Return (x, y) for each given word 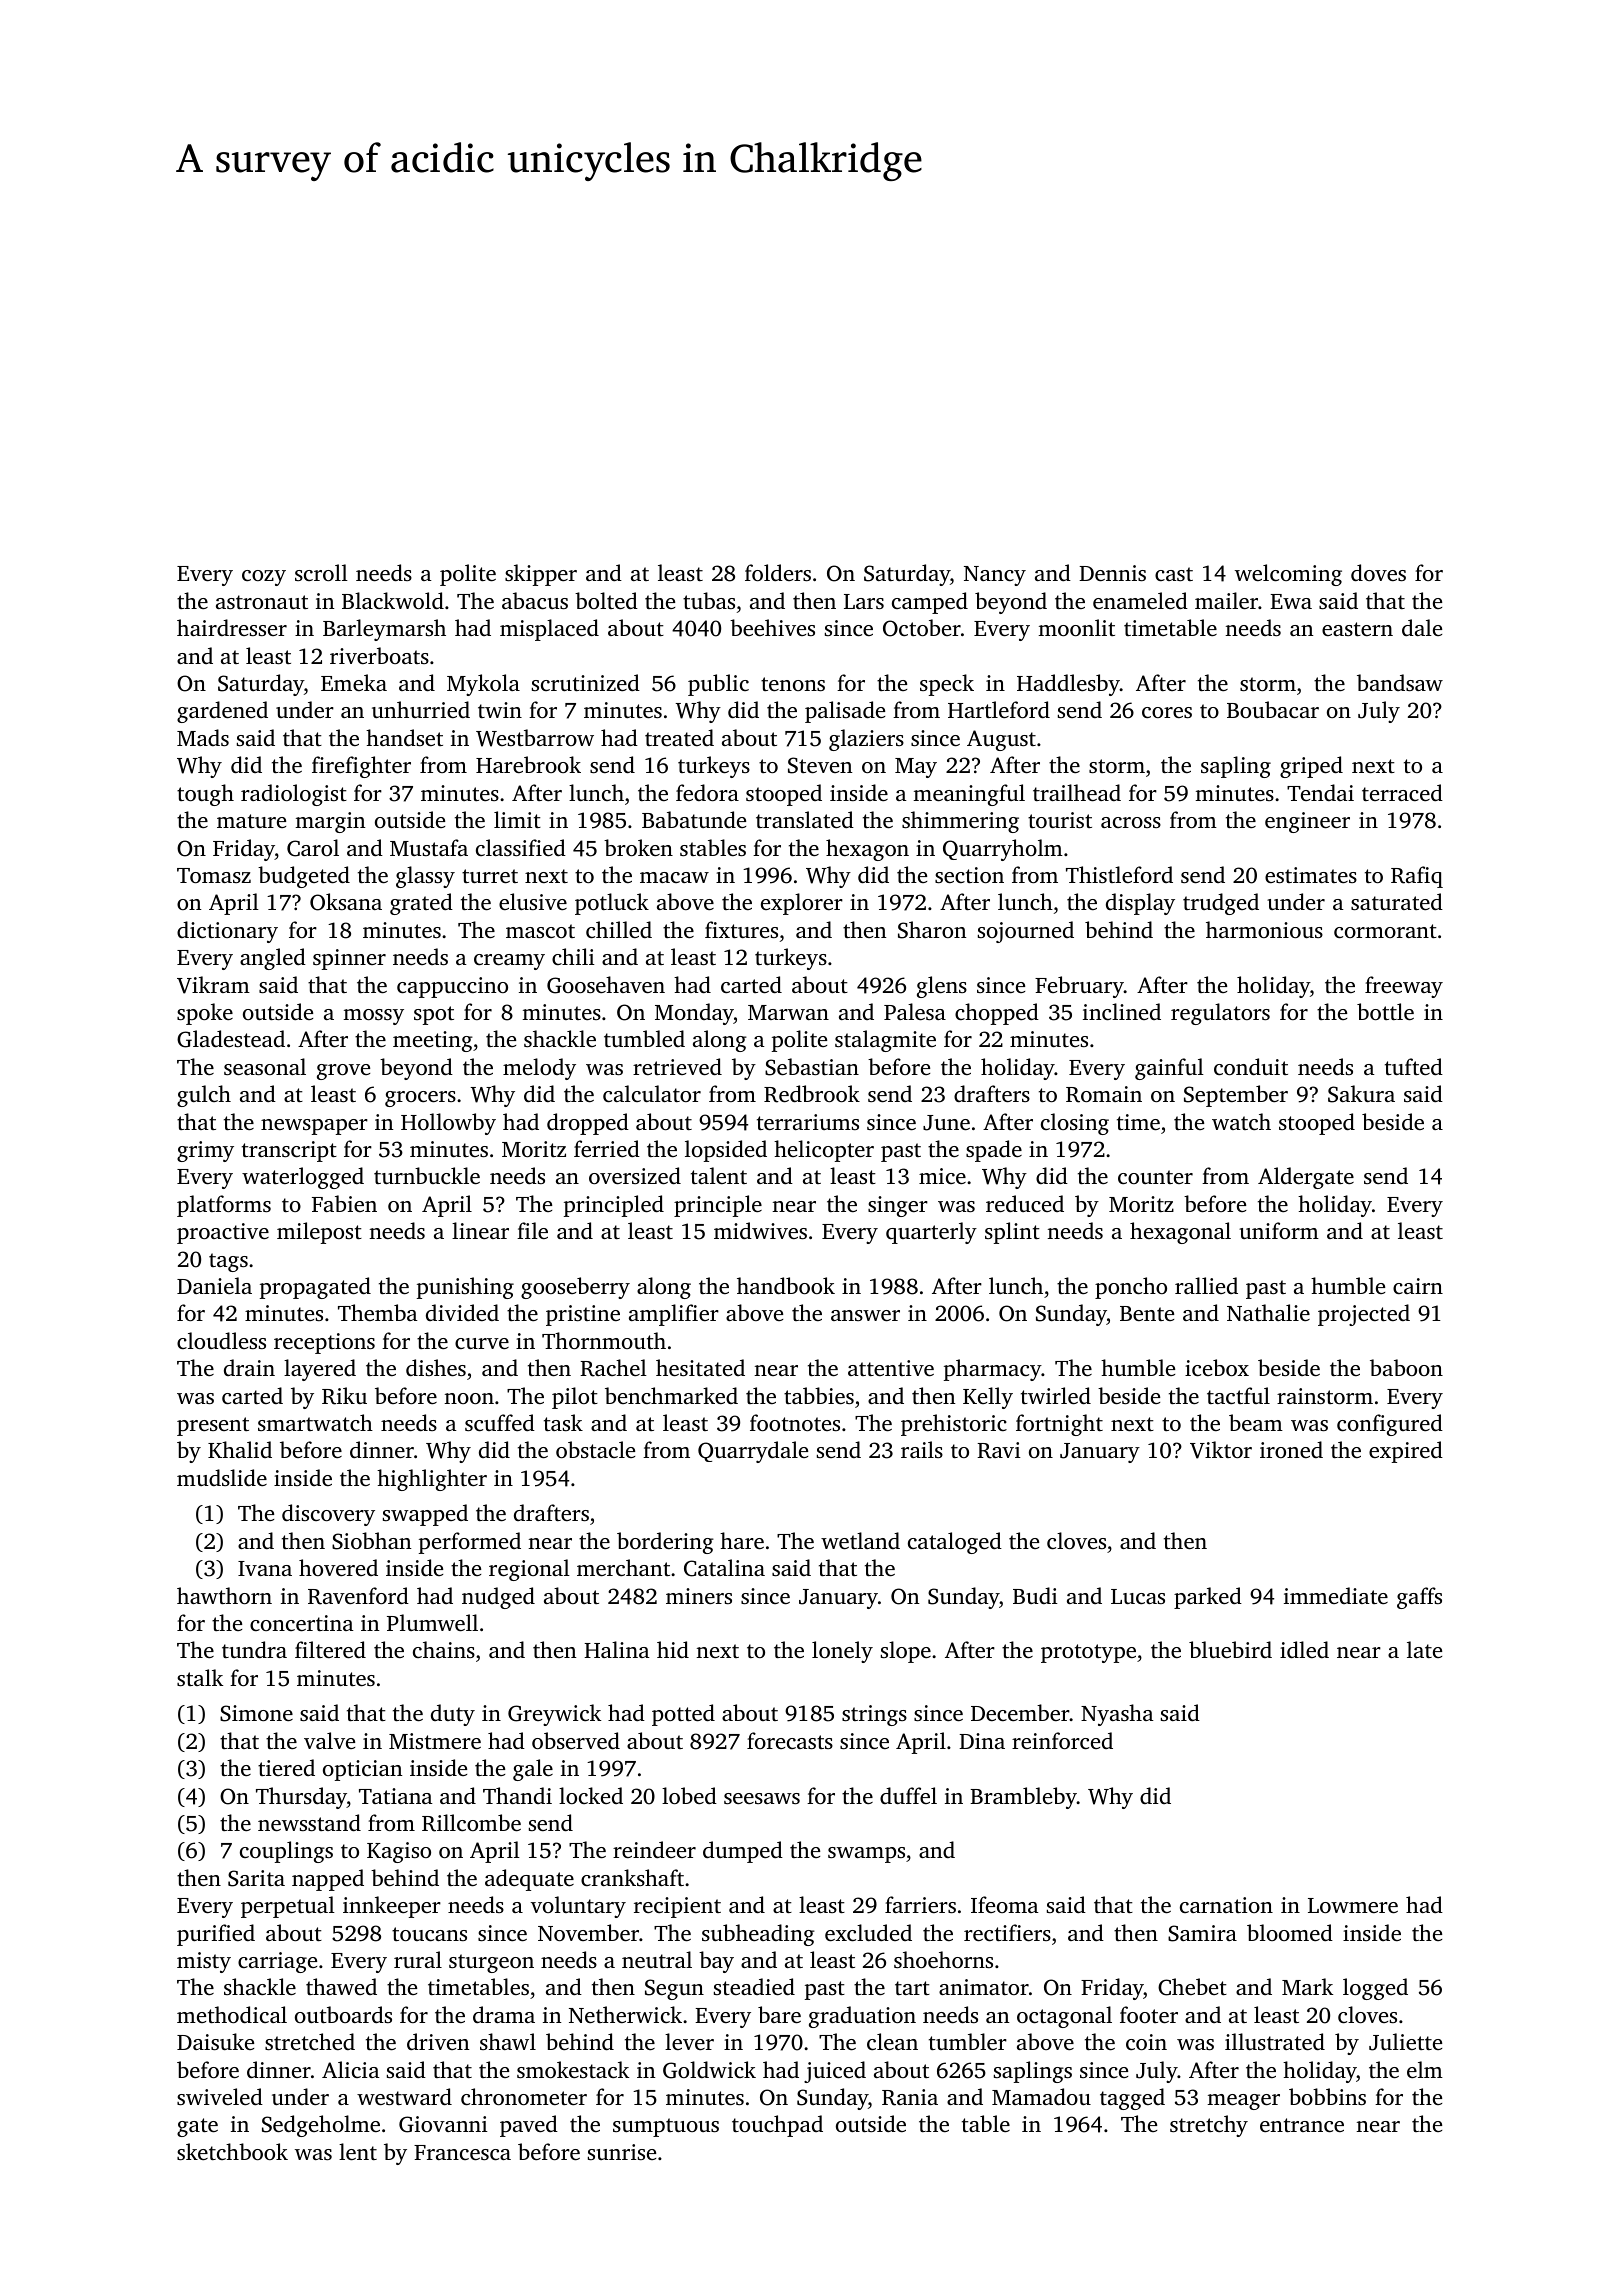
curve (482, 1343)
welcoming (1288, 575)
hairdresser (232, 627)
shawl (508, 2041)
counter (1155, 1177)
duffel (908, 1795)
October (922, 628)
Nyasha (1117, 1715)
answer (865, 1315)
